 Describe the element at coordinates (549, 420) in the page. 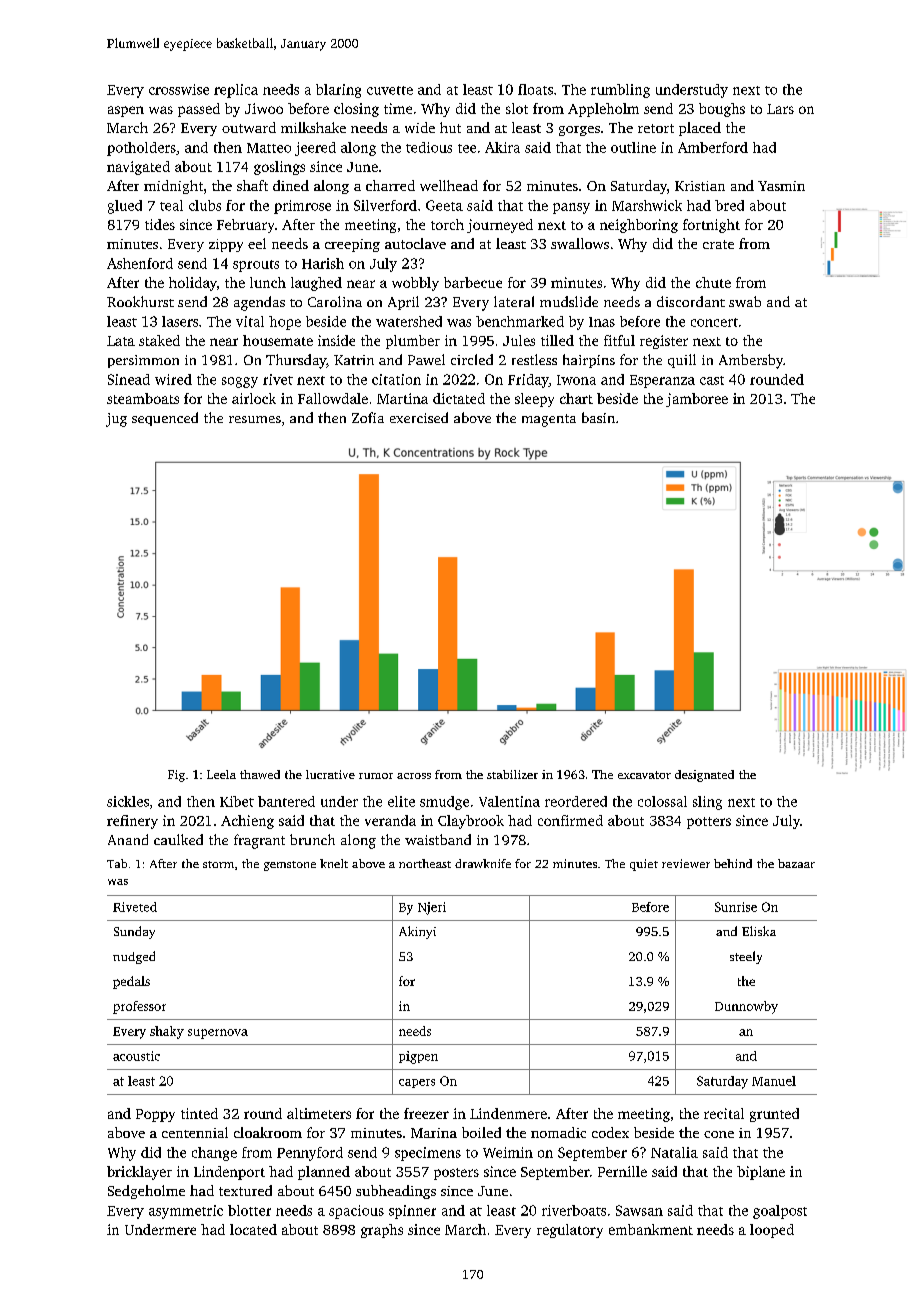

I see `magenta` at that location.
